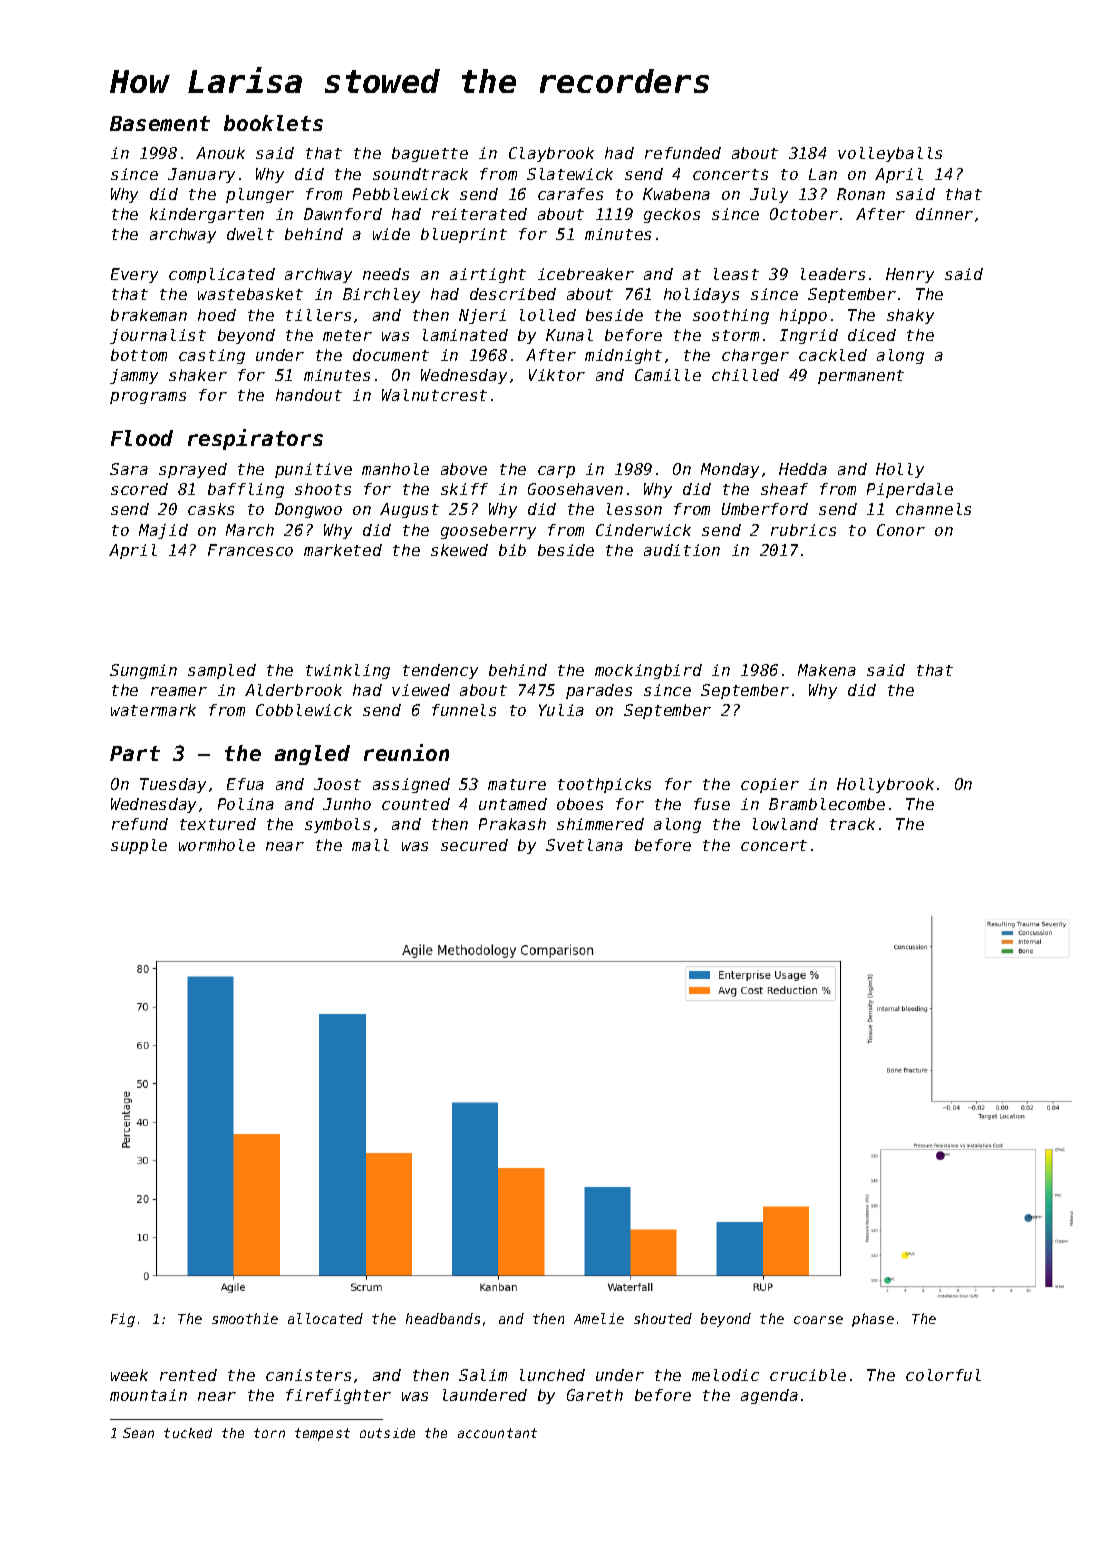 This document has width=1096, height=1550. I want to click on Conor, so click(901, 530).
